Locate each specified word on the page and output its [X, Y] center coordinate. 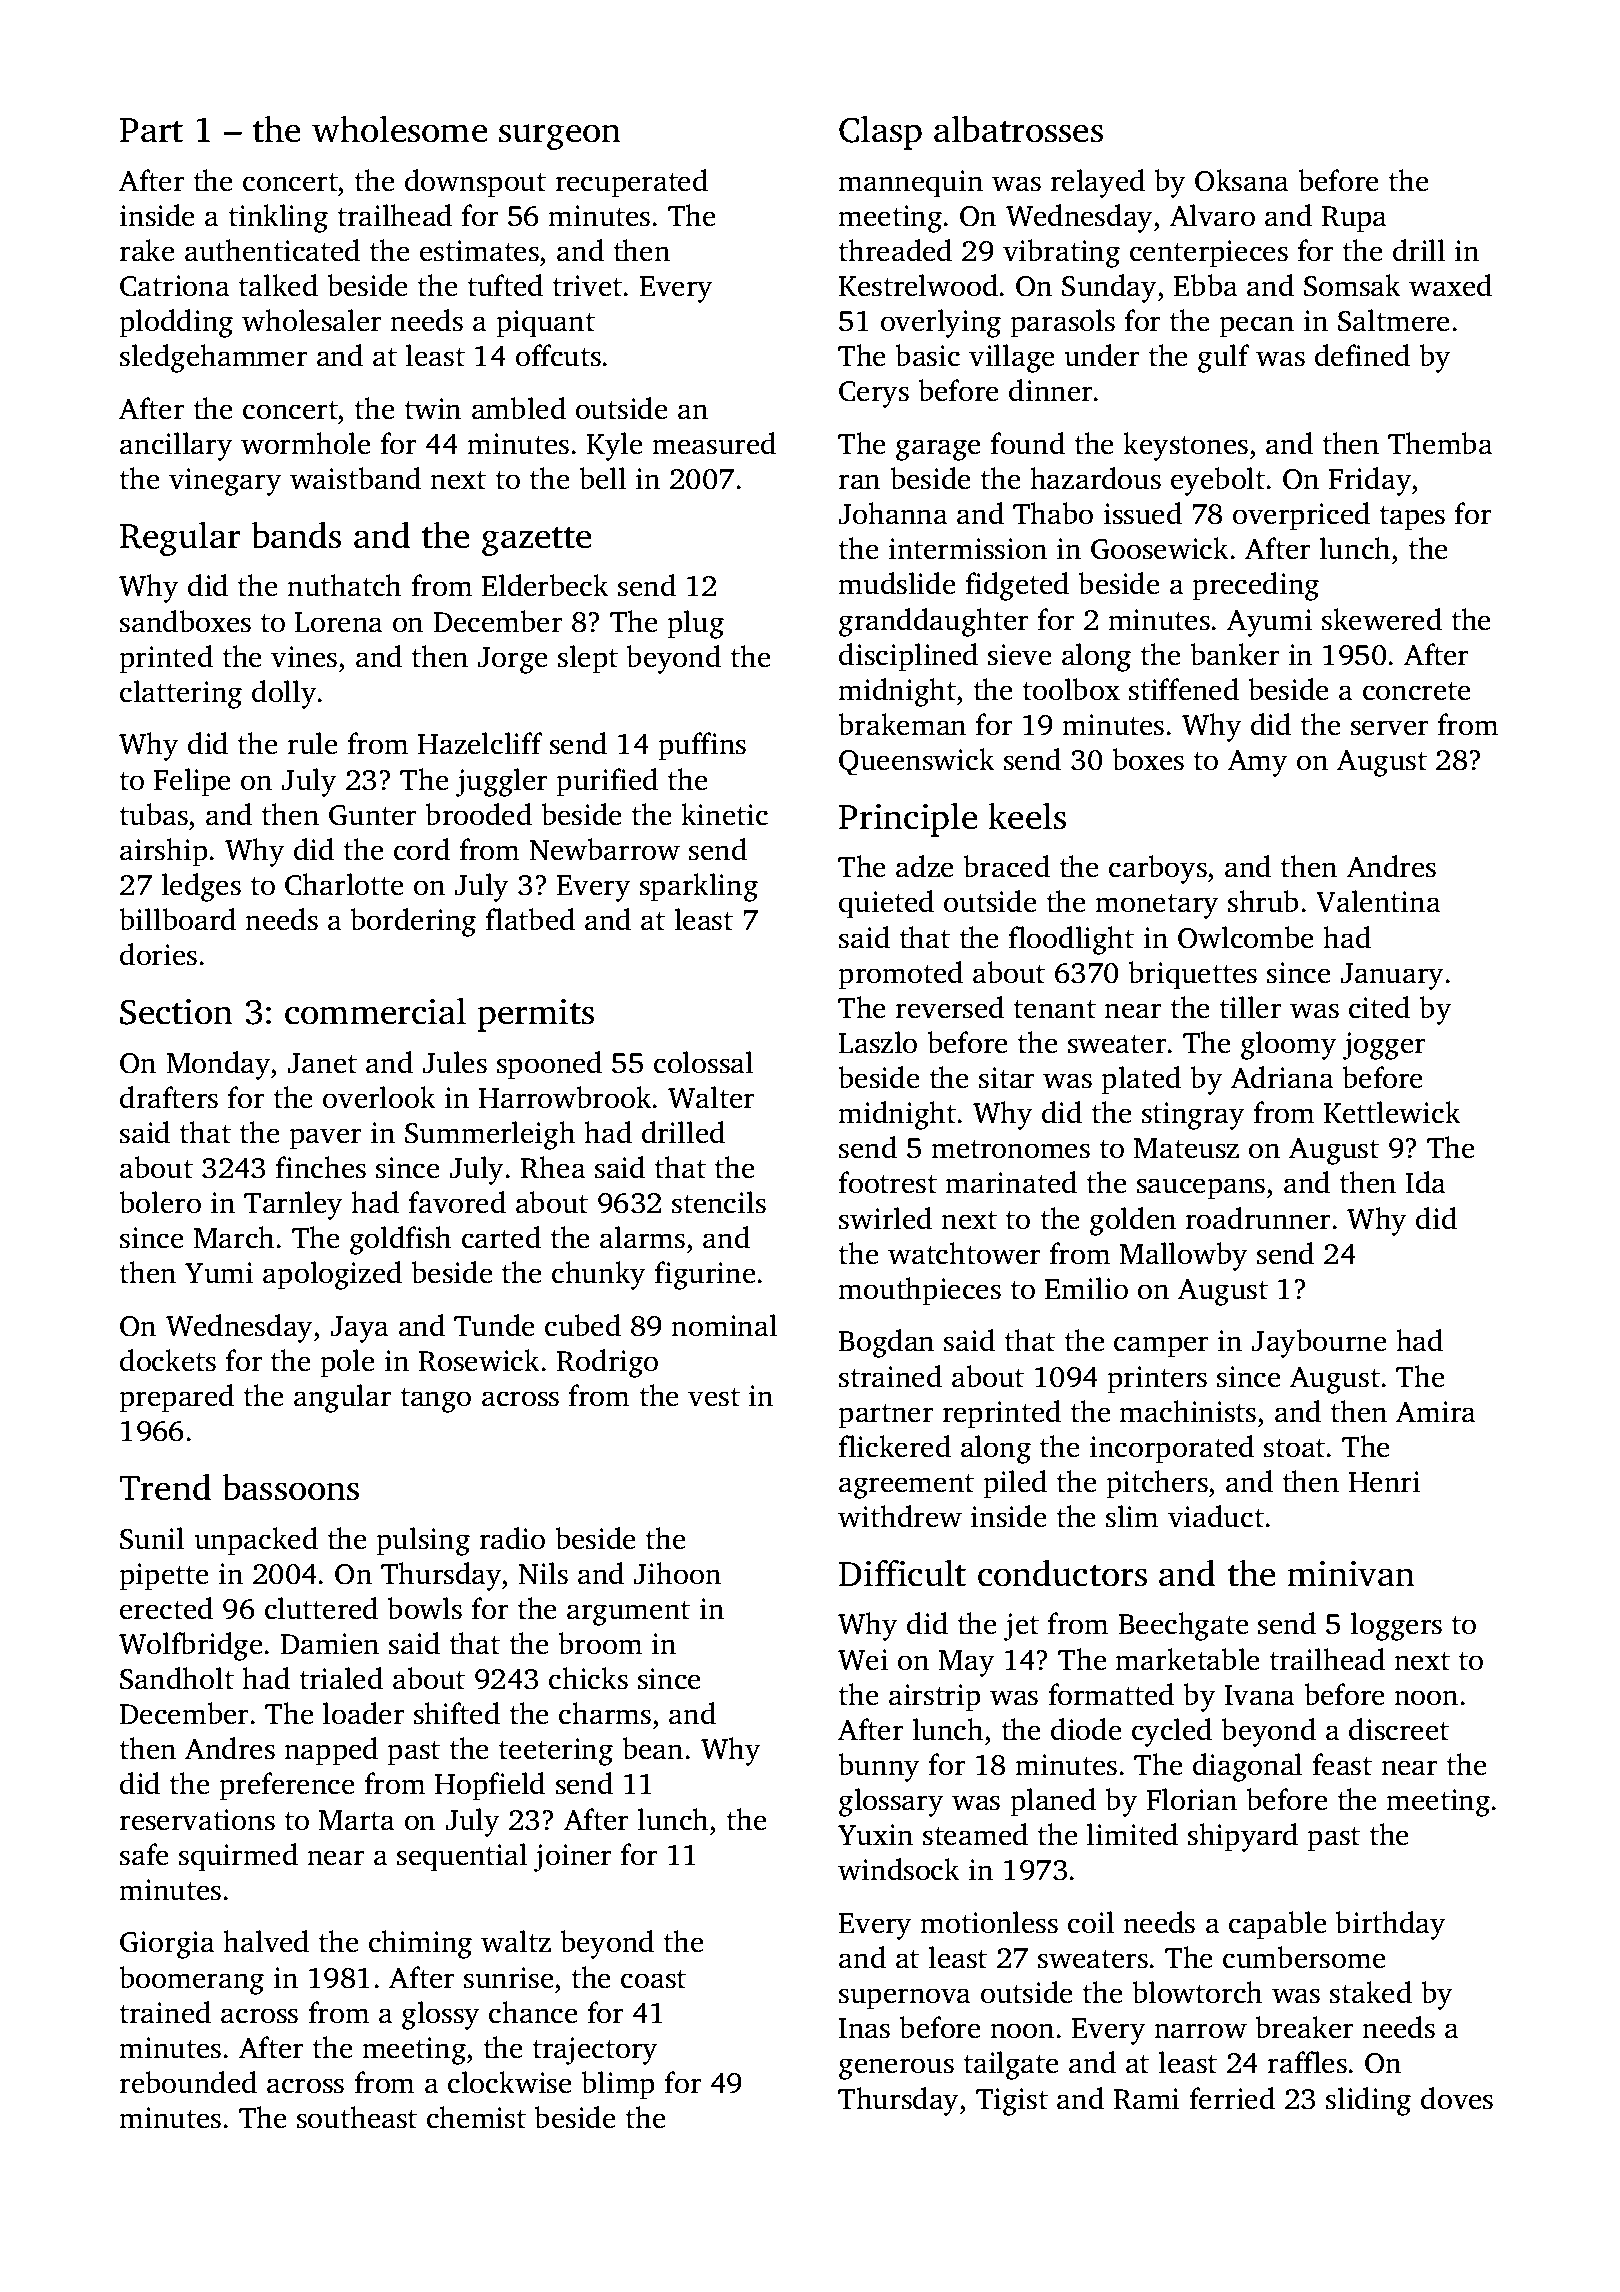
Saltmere [1394, 320]
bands [296, 535]
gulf [1224, 358]
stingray [1193, 1116]
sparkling [699, 887]
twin [433, 409]
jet [1021, 1627]
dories [158, 954]
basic [927, 355]
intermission [968, 549]
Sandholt [177, 1678]
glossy [440, 2015]
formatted [1111, 1694]
